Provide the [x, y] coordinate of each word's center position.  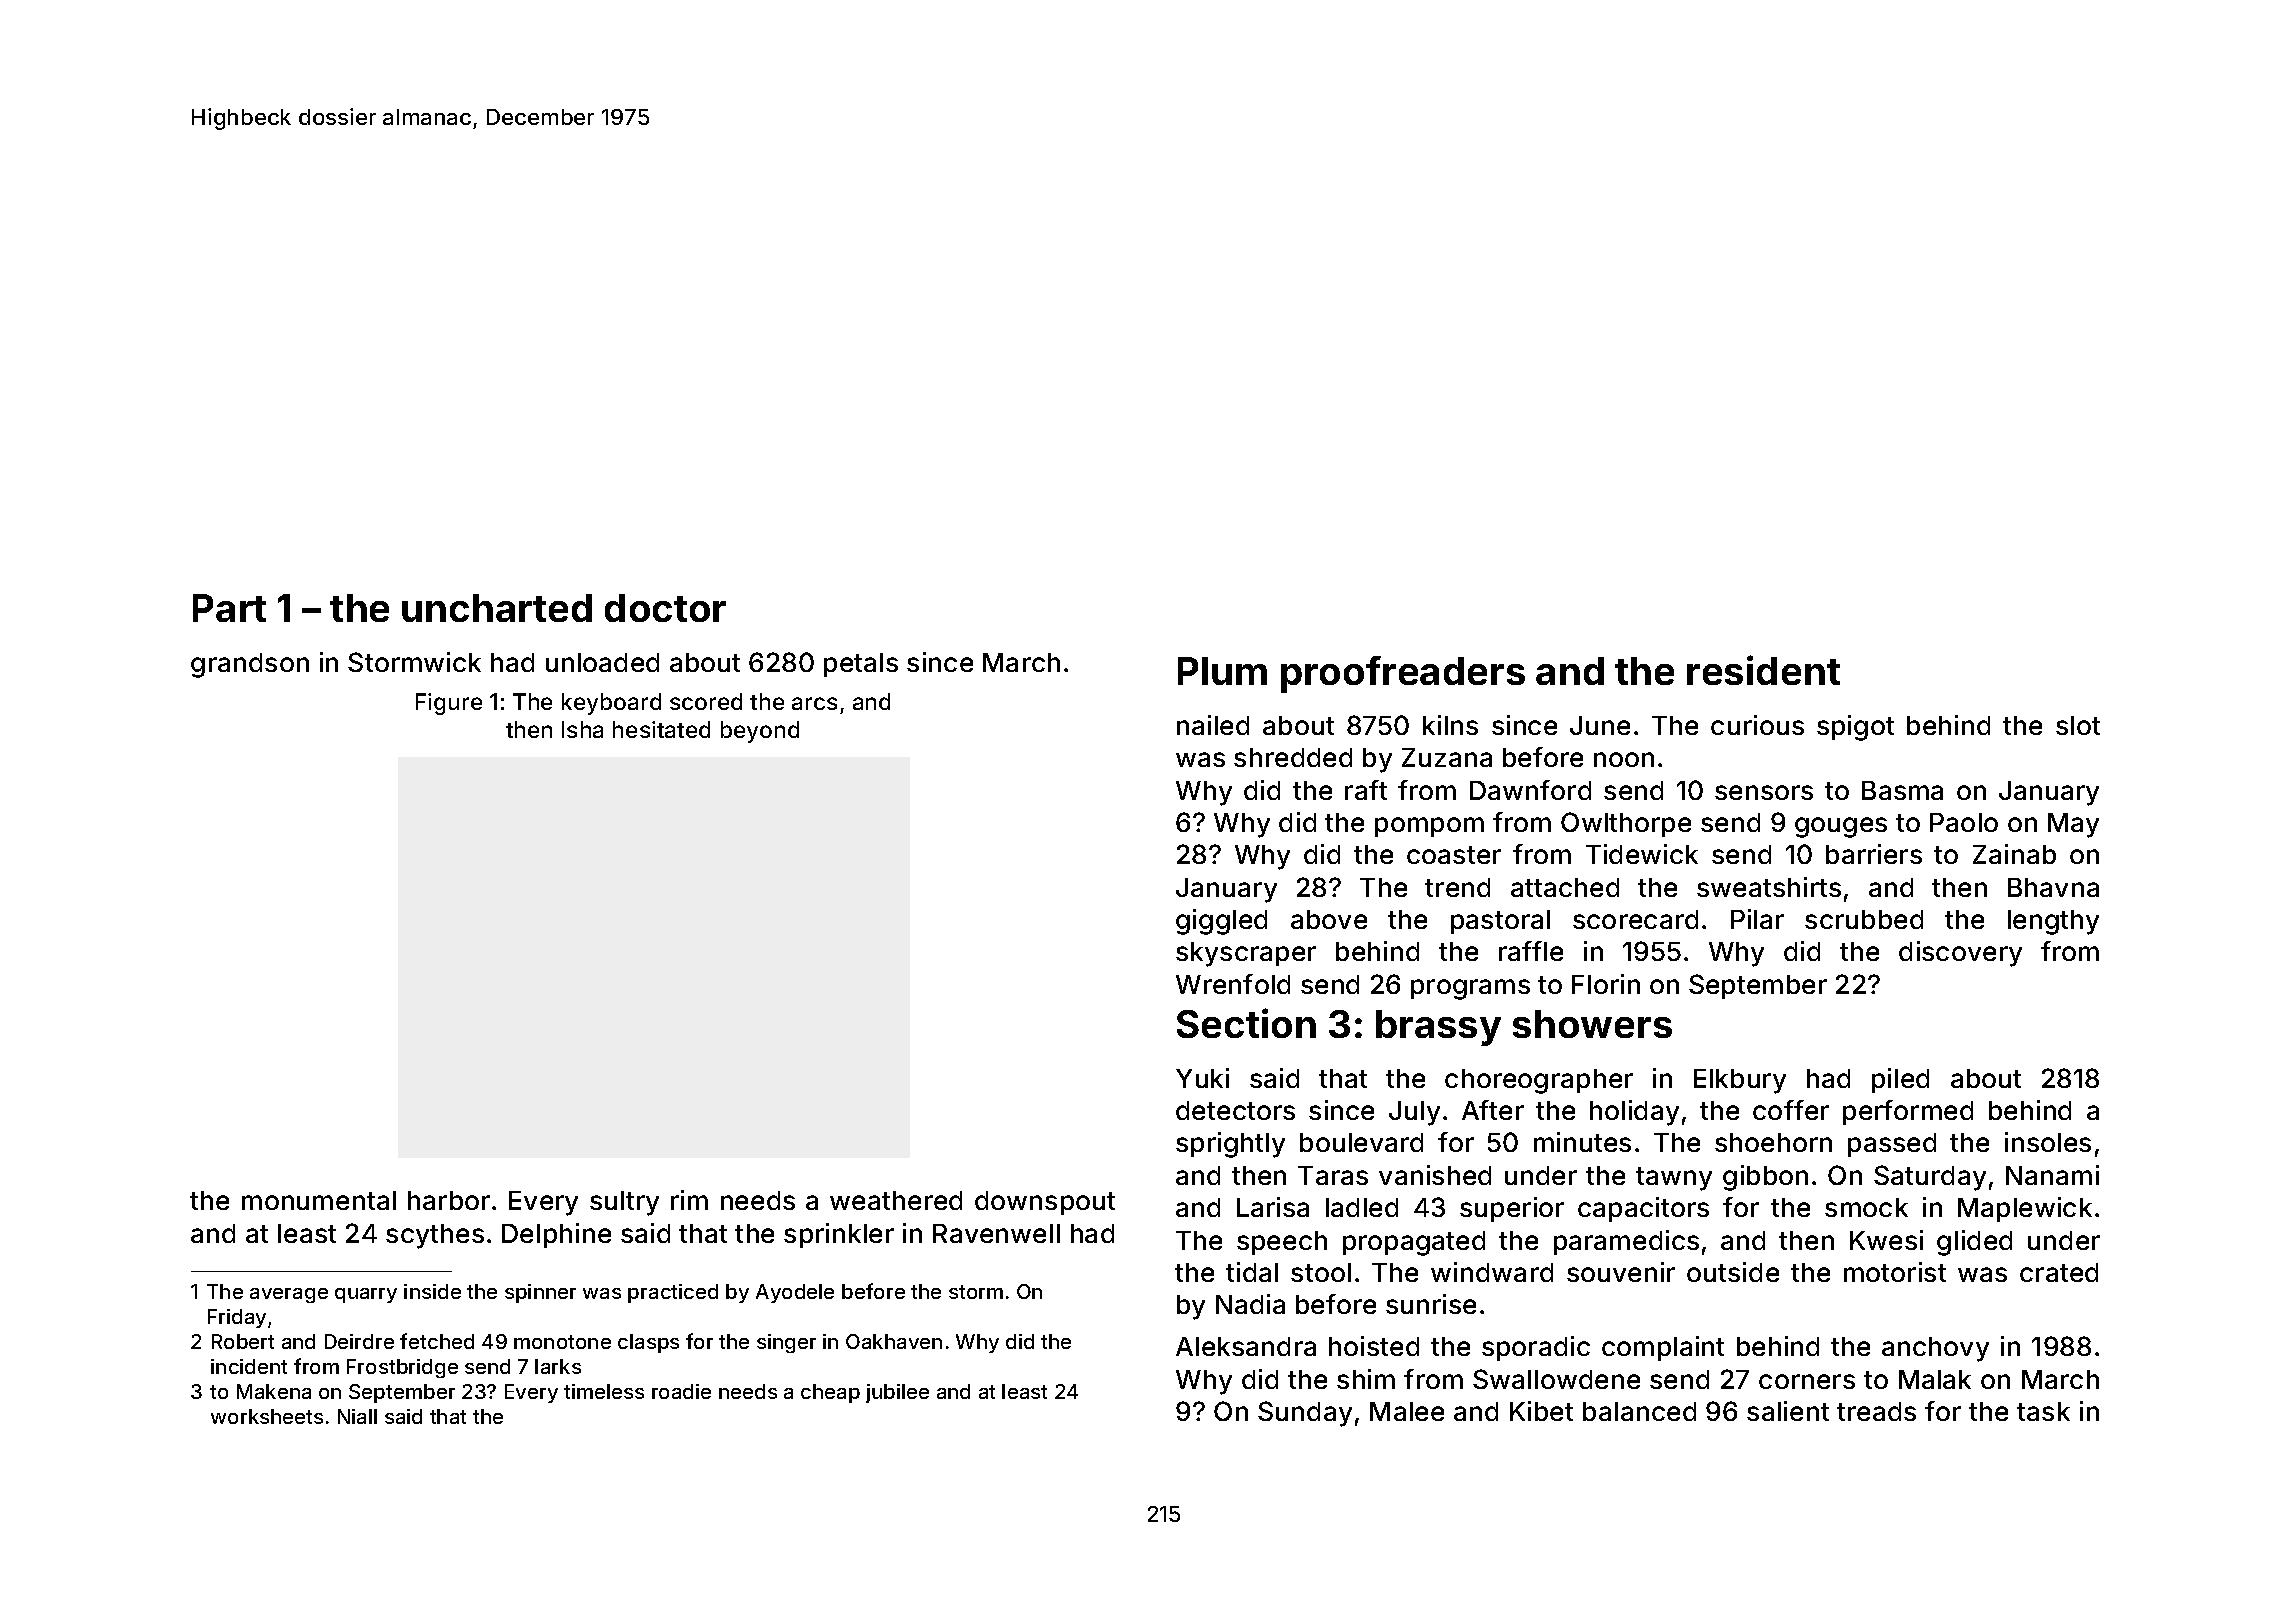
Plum [1222, 671]
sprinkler [839, 1235]
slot [2078, 725]
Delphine [556, 1235]
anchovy [1935, 1349]
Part [229, 608]
